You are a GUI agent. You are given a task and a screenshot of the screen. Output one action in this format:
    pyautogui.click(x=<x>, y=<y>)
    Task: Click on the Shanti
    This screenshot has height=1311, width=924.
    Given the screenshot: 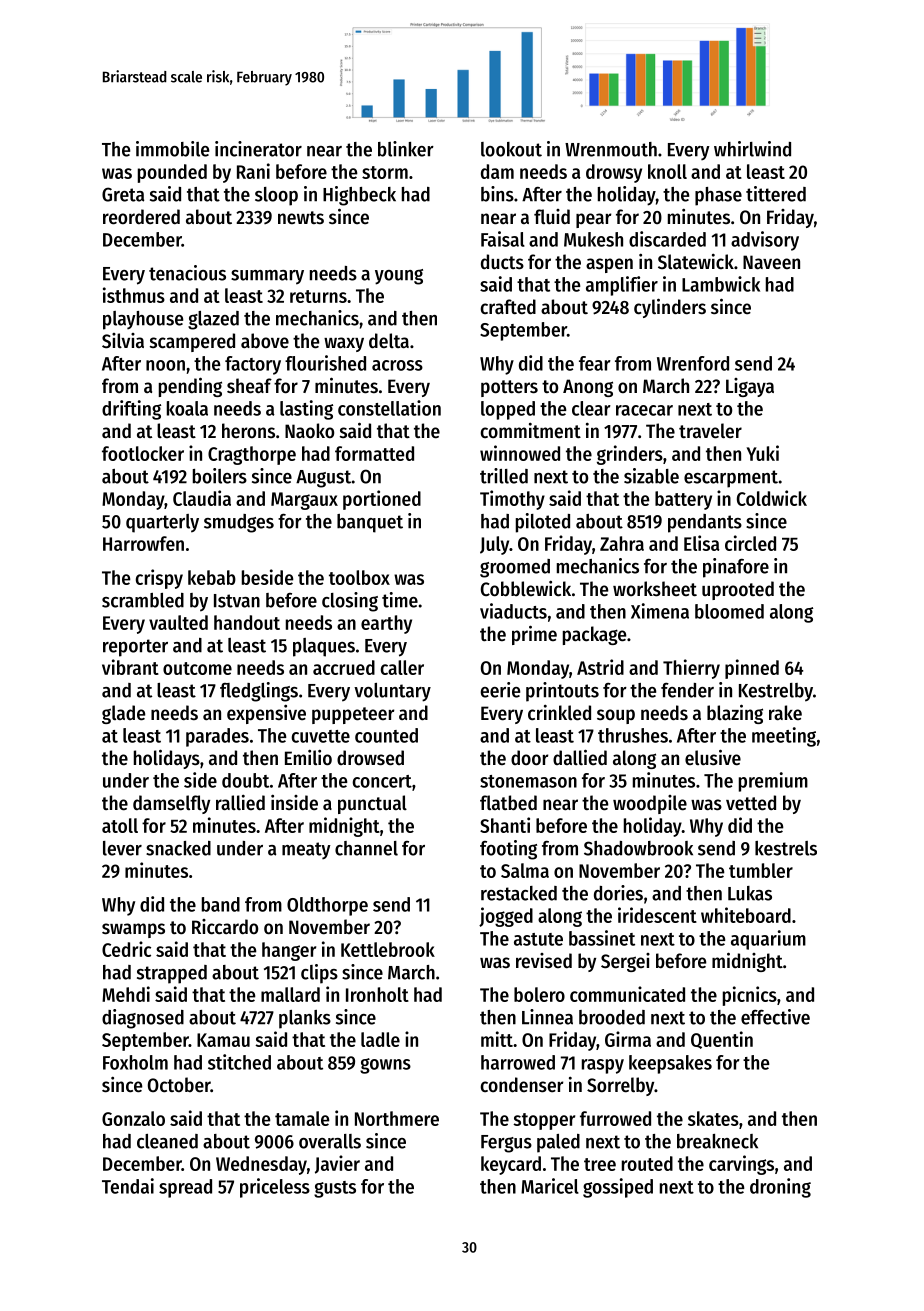 What is the action you would take?
    pyautogui.click(x=505, y=825)
